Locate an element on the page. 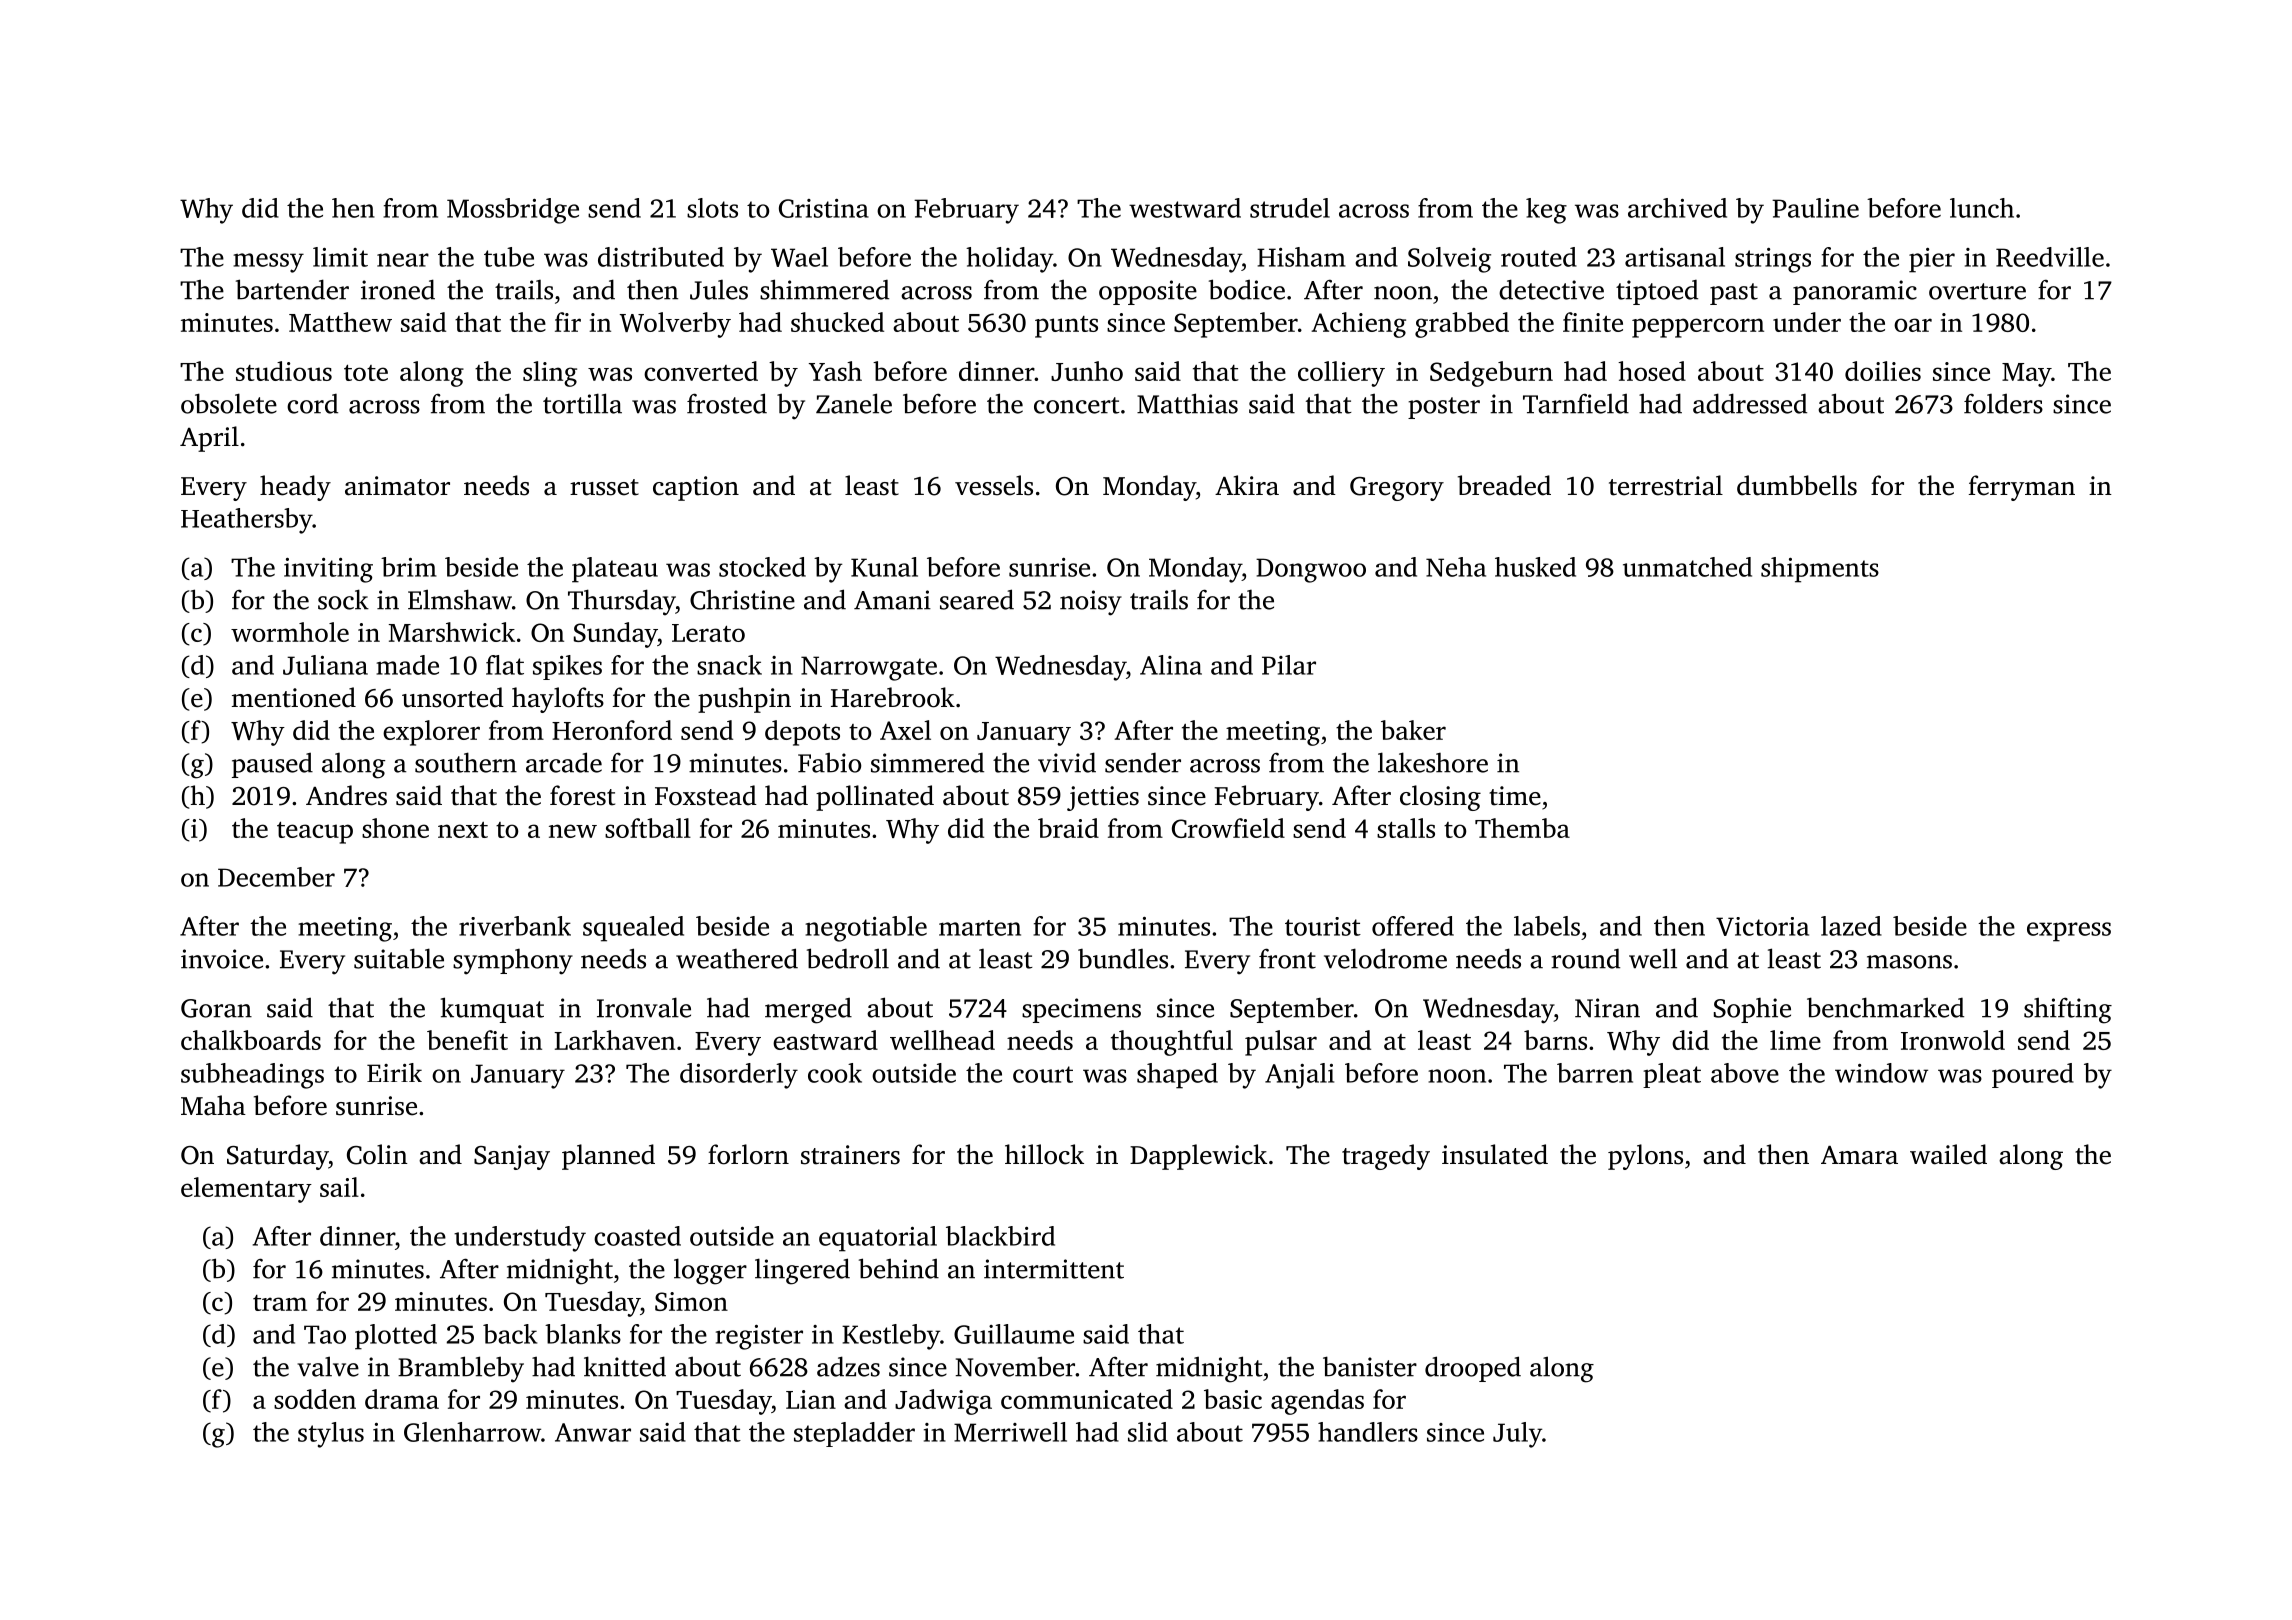  seared is located at coordinates (977, 599).
